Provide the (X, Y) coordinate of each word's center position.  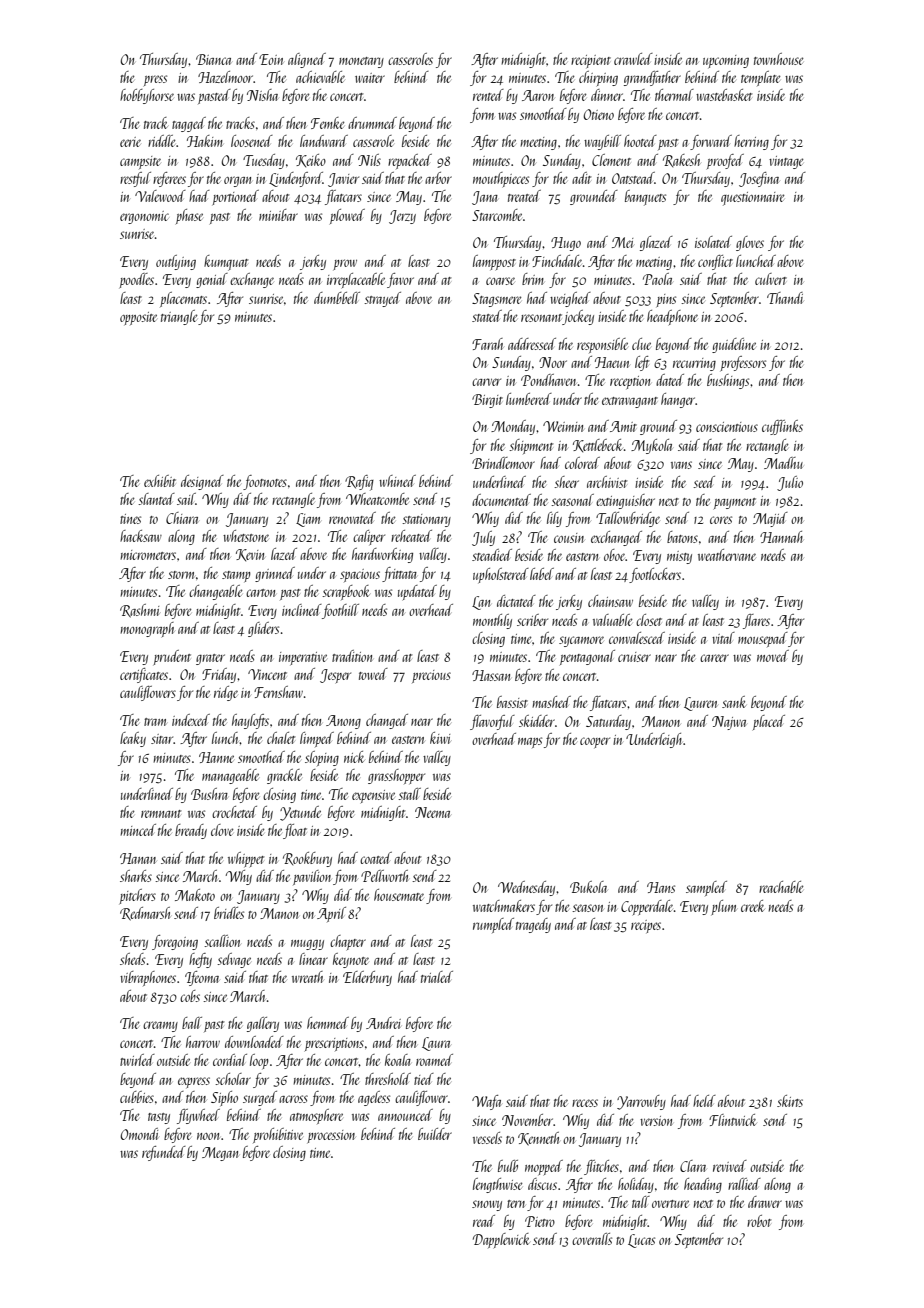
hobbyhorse (147, 96)
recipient (591, 61)
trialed (437, 977)
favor (400, 280)
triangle (179, 317)
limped (317, 739)
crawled (633, 59)
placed (769, 722)
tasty (159, 1118)
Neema (432, 812)
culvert (771, 279)
